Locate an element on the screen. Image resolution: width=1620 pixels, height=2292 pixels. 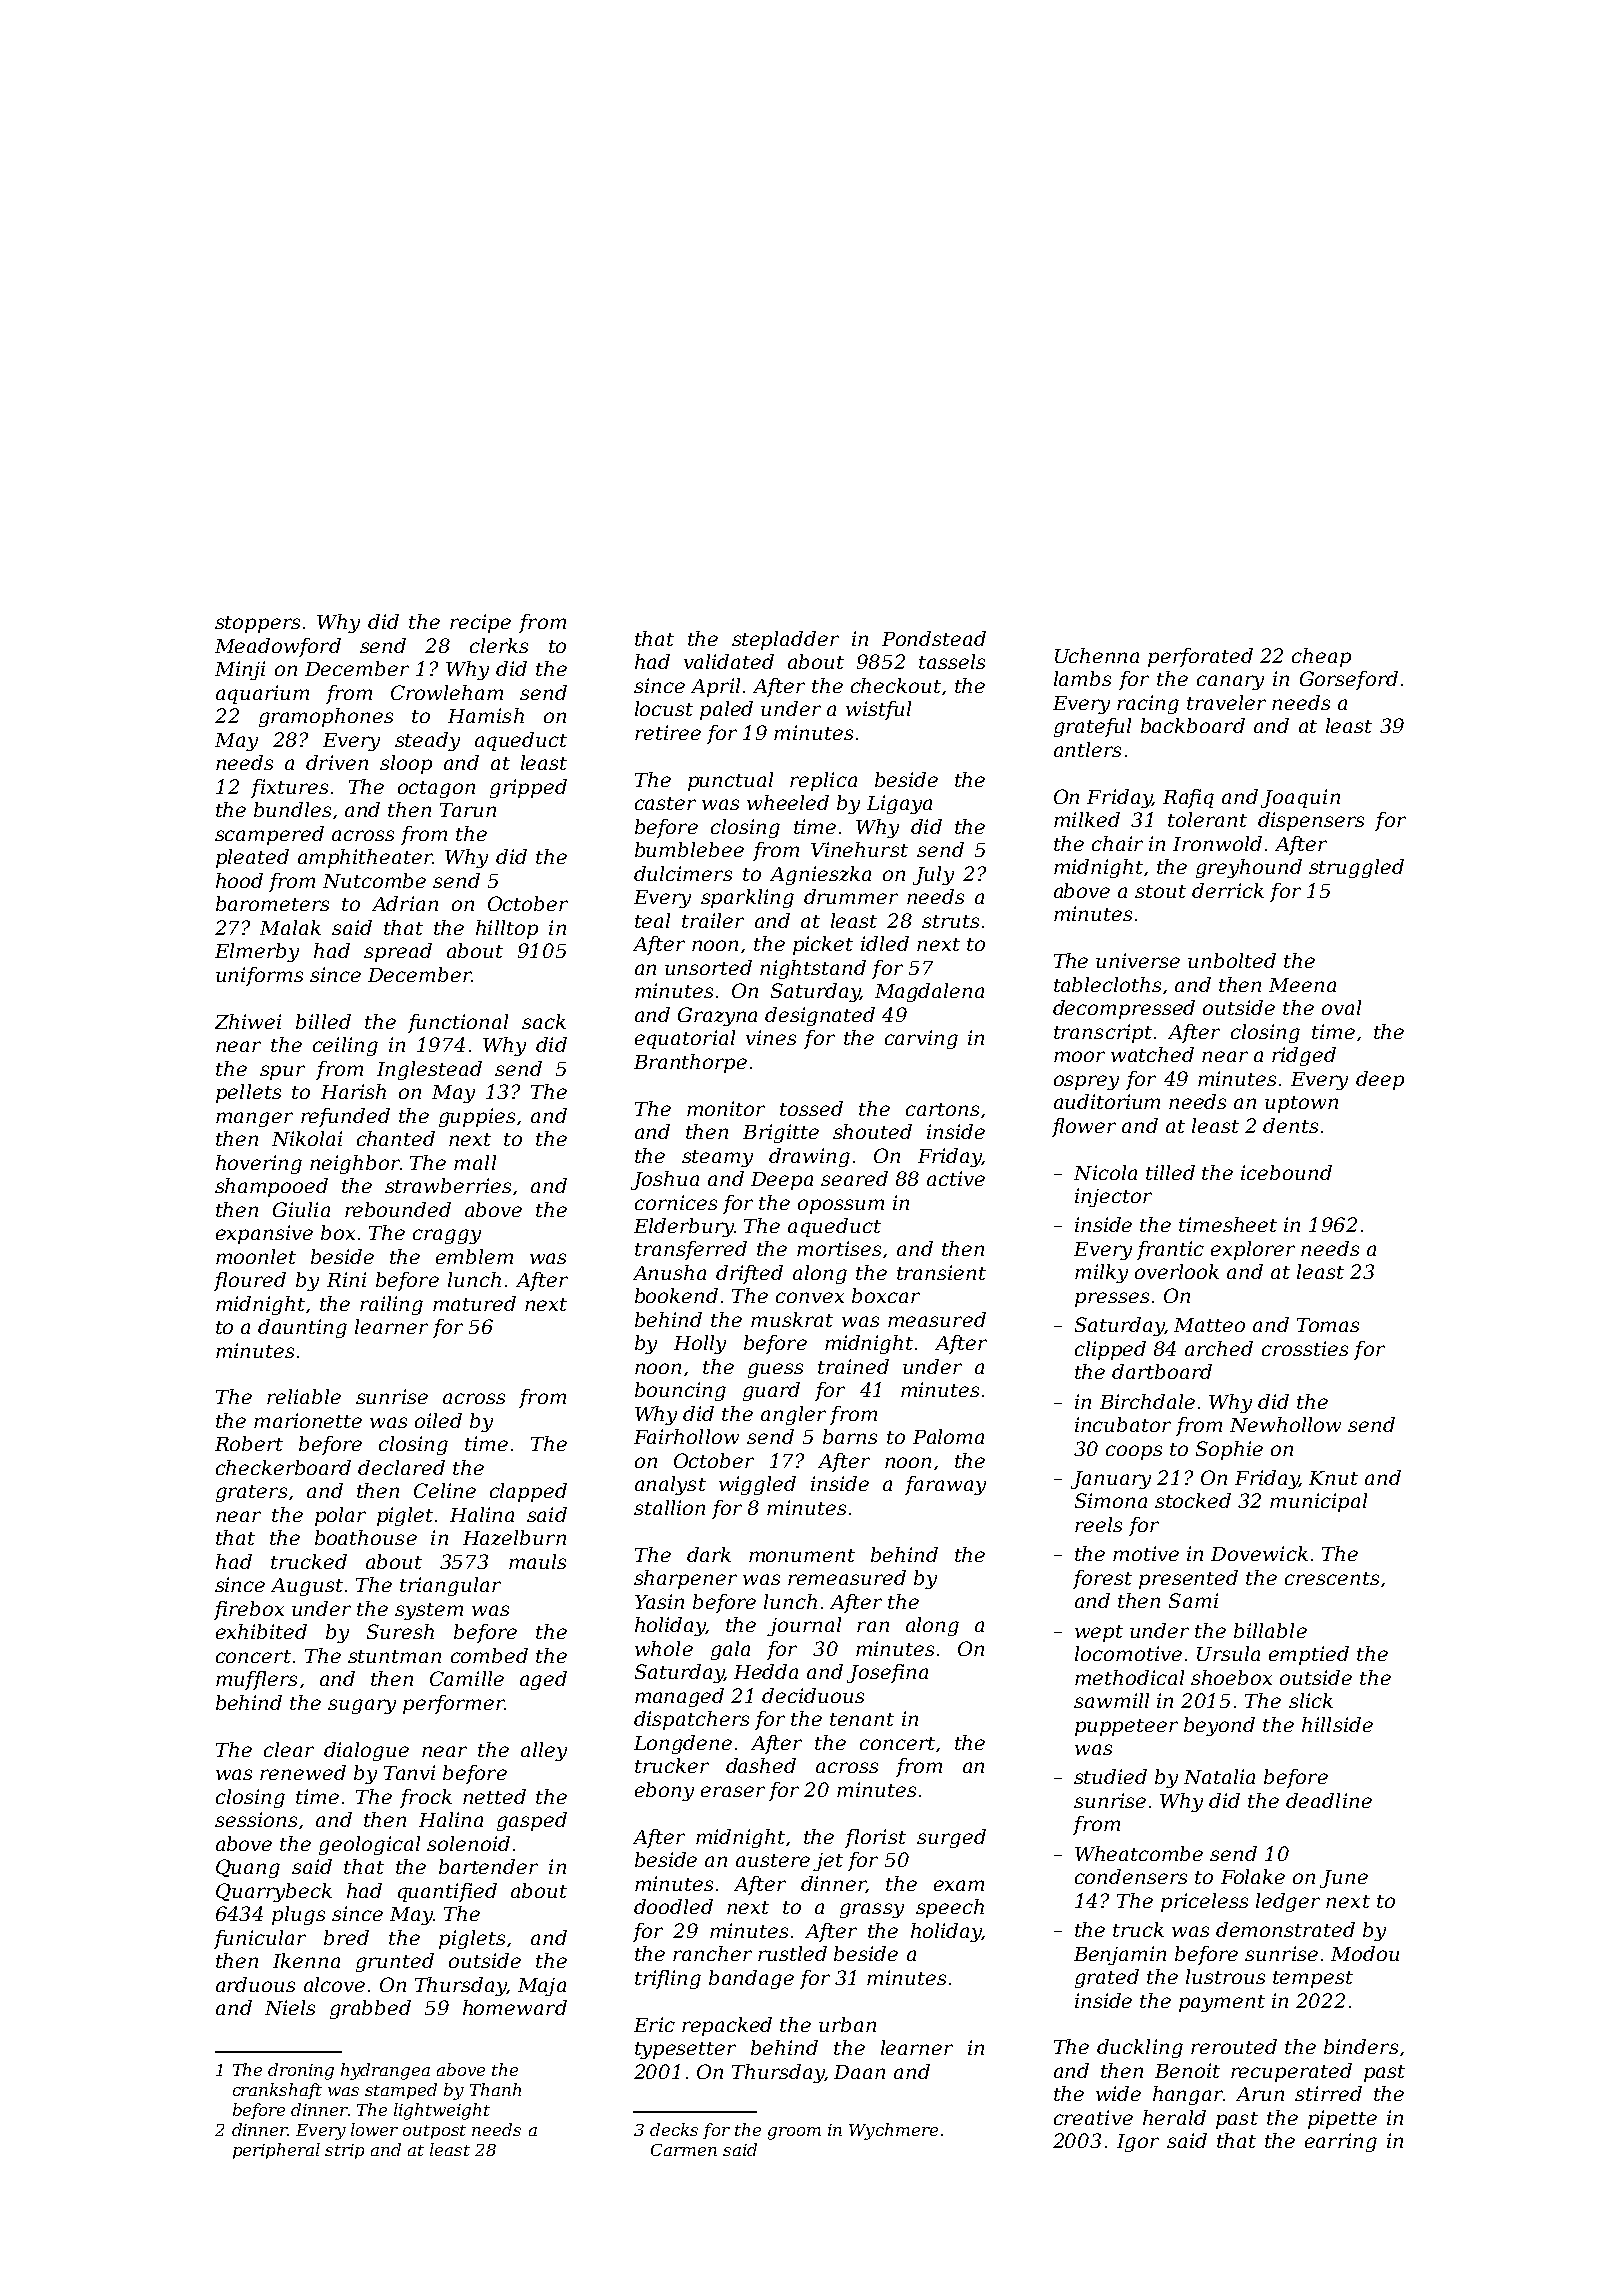
hangar is located at coordinates (1188, 2095).
